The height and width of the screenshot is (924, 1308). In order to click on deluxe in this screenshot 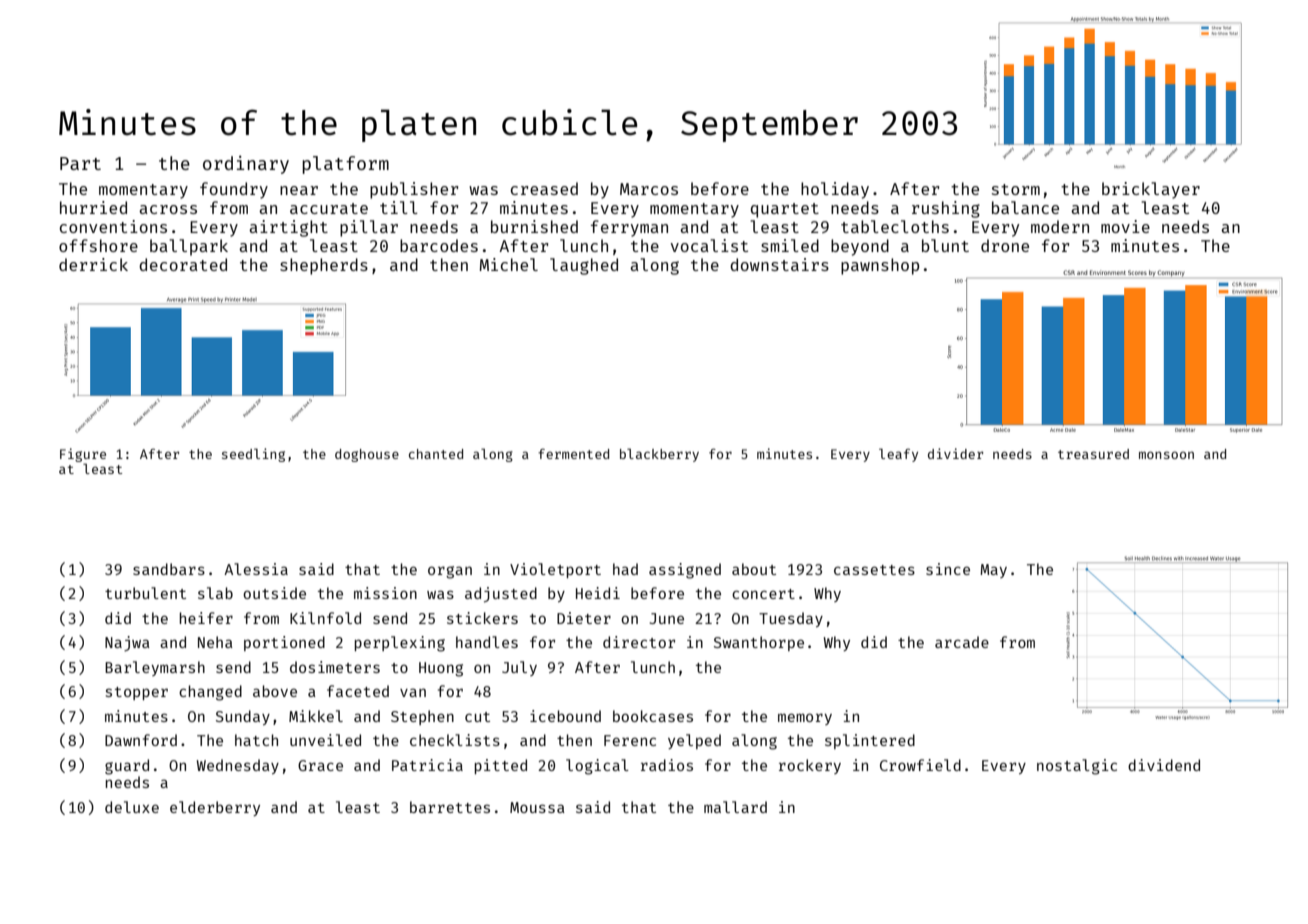, I will do `click(132, 807)`.
